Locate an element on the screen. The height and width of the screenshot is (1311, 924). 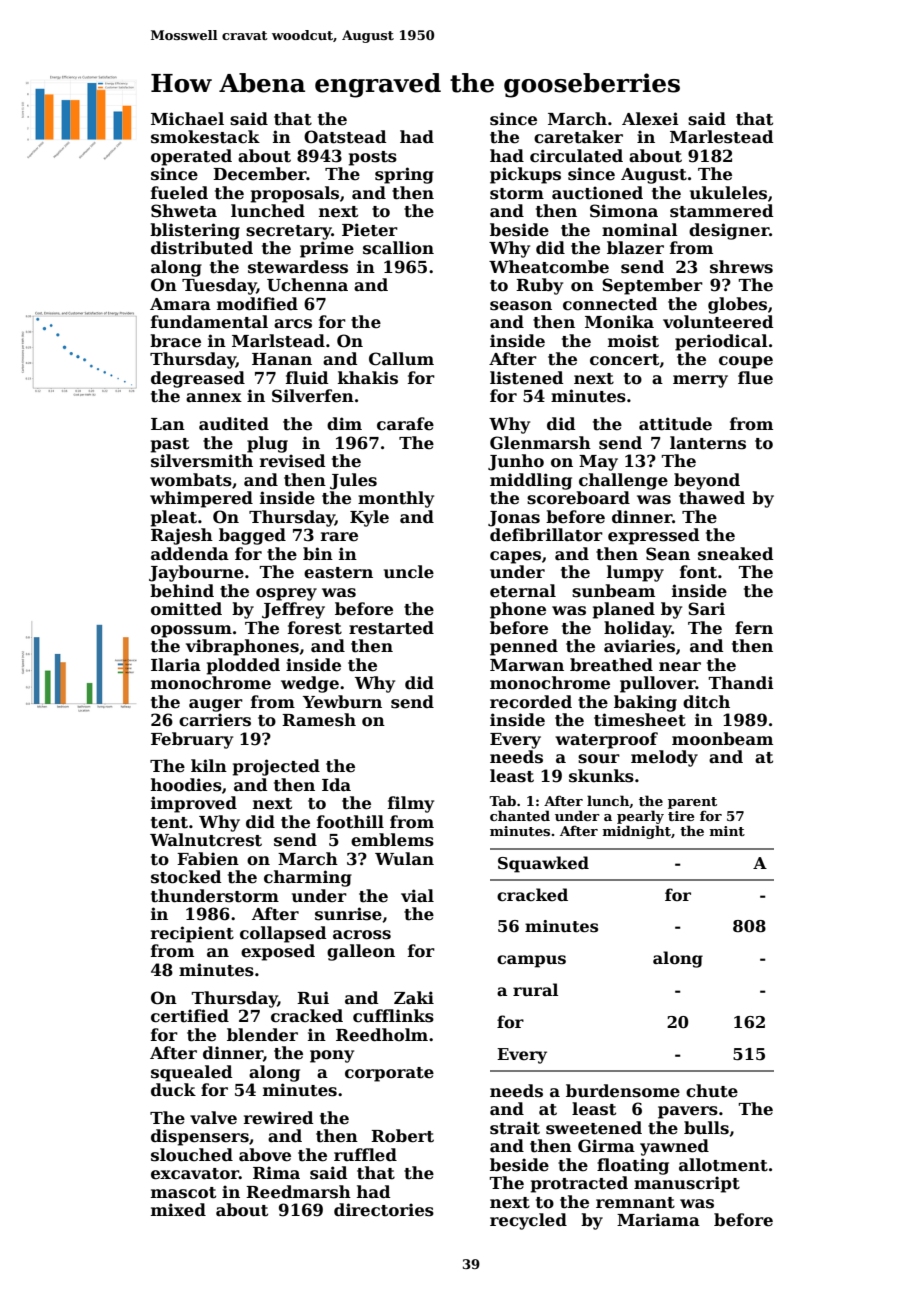
hoodies is located at coordinates (186, 785).
